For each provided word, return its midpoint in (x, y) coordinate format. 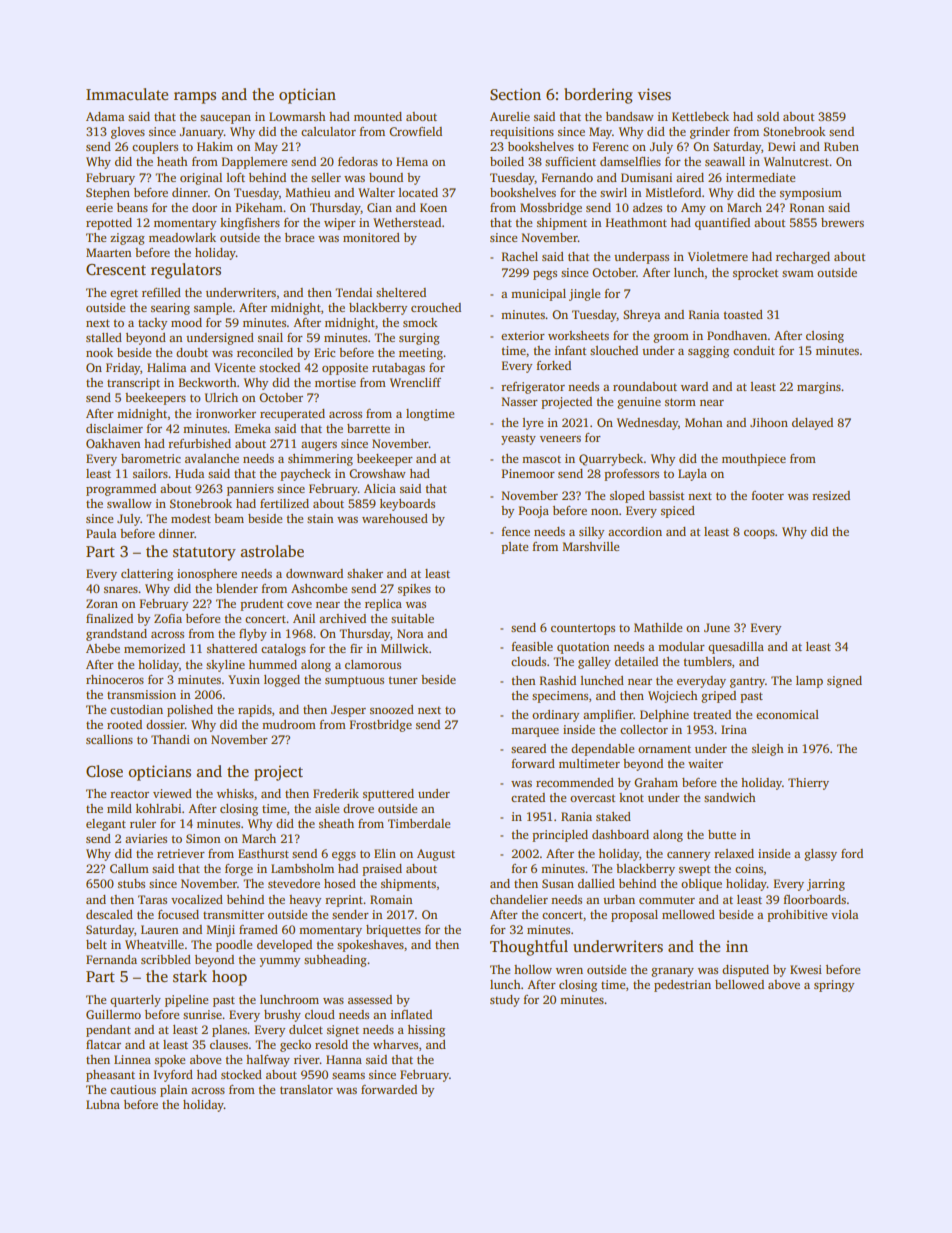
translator (306, 1089)
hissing (426, 1031)
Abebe (103, 648)
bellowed (739, 984)
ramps (195, 98)
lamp (809, 682)
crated (528, 797)
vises (654, 94)
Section (515, 94)
